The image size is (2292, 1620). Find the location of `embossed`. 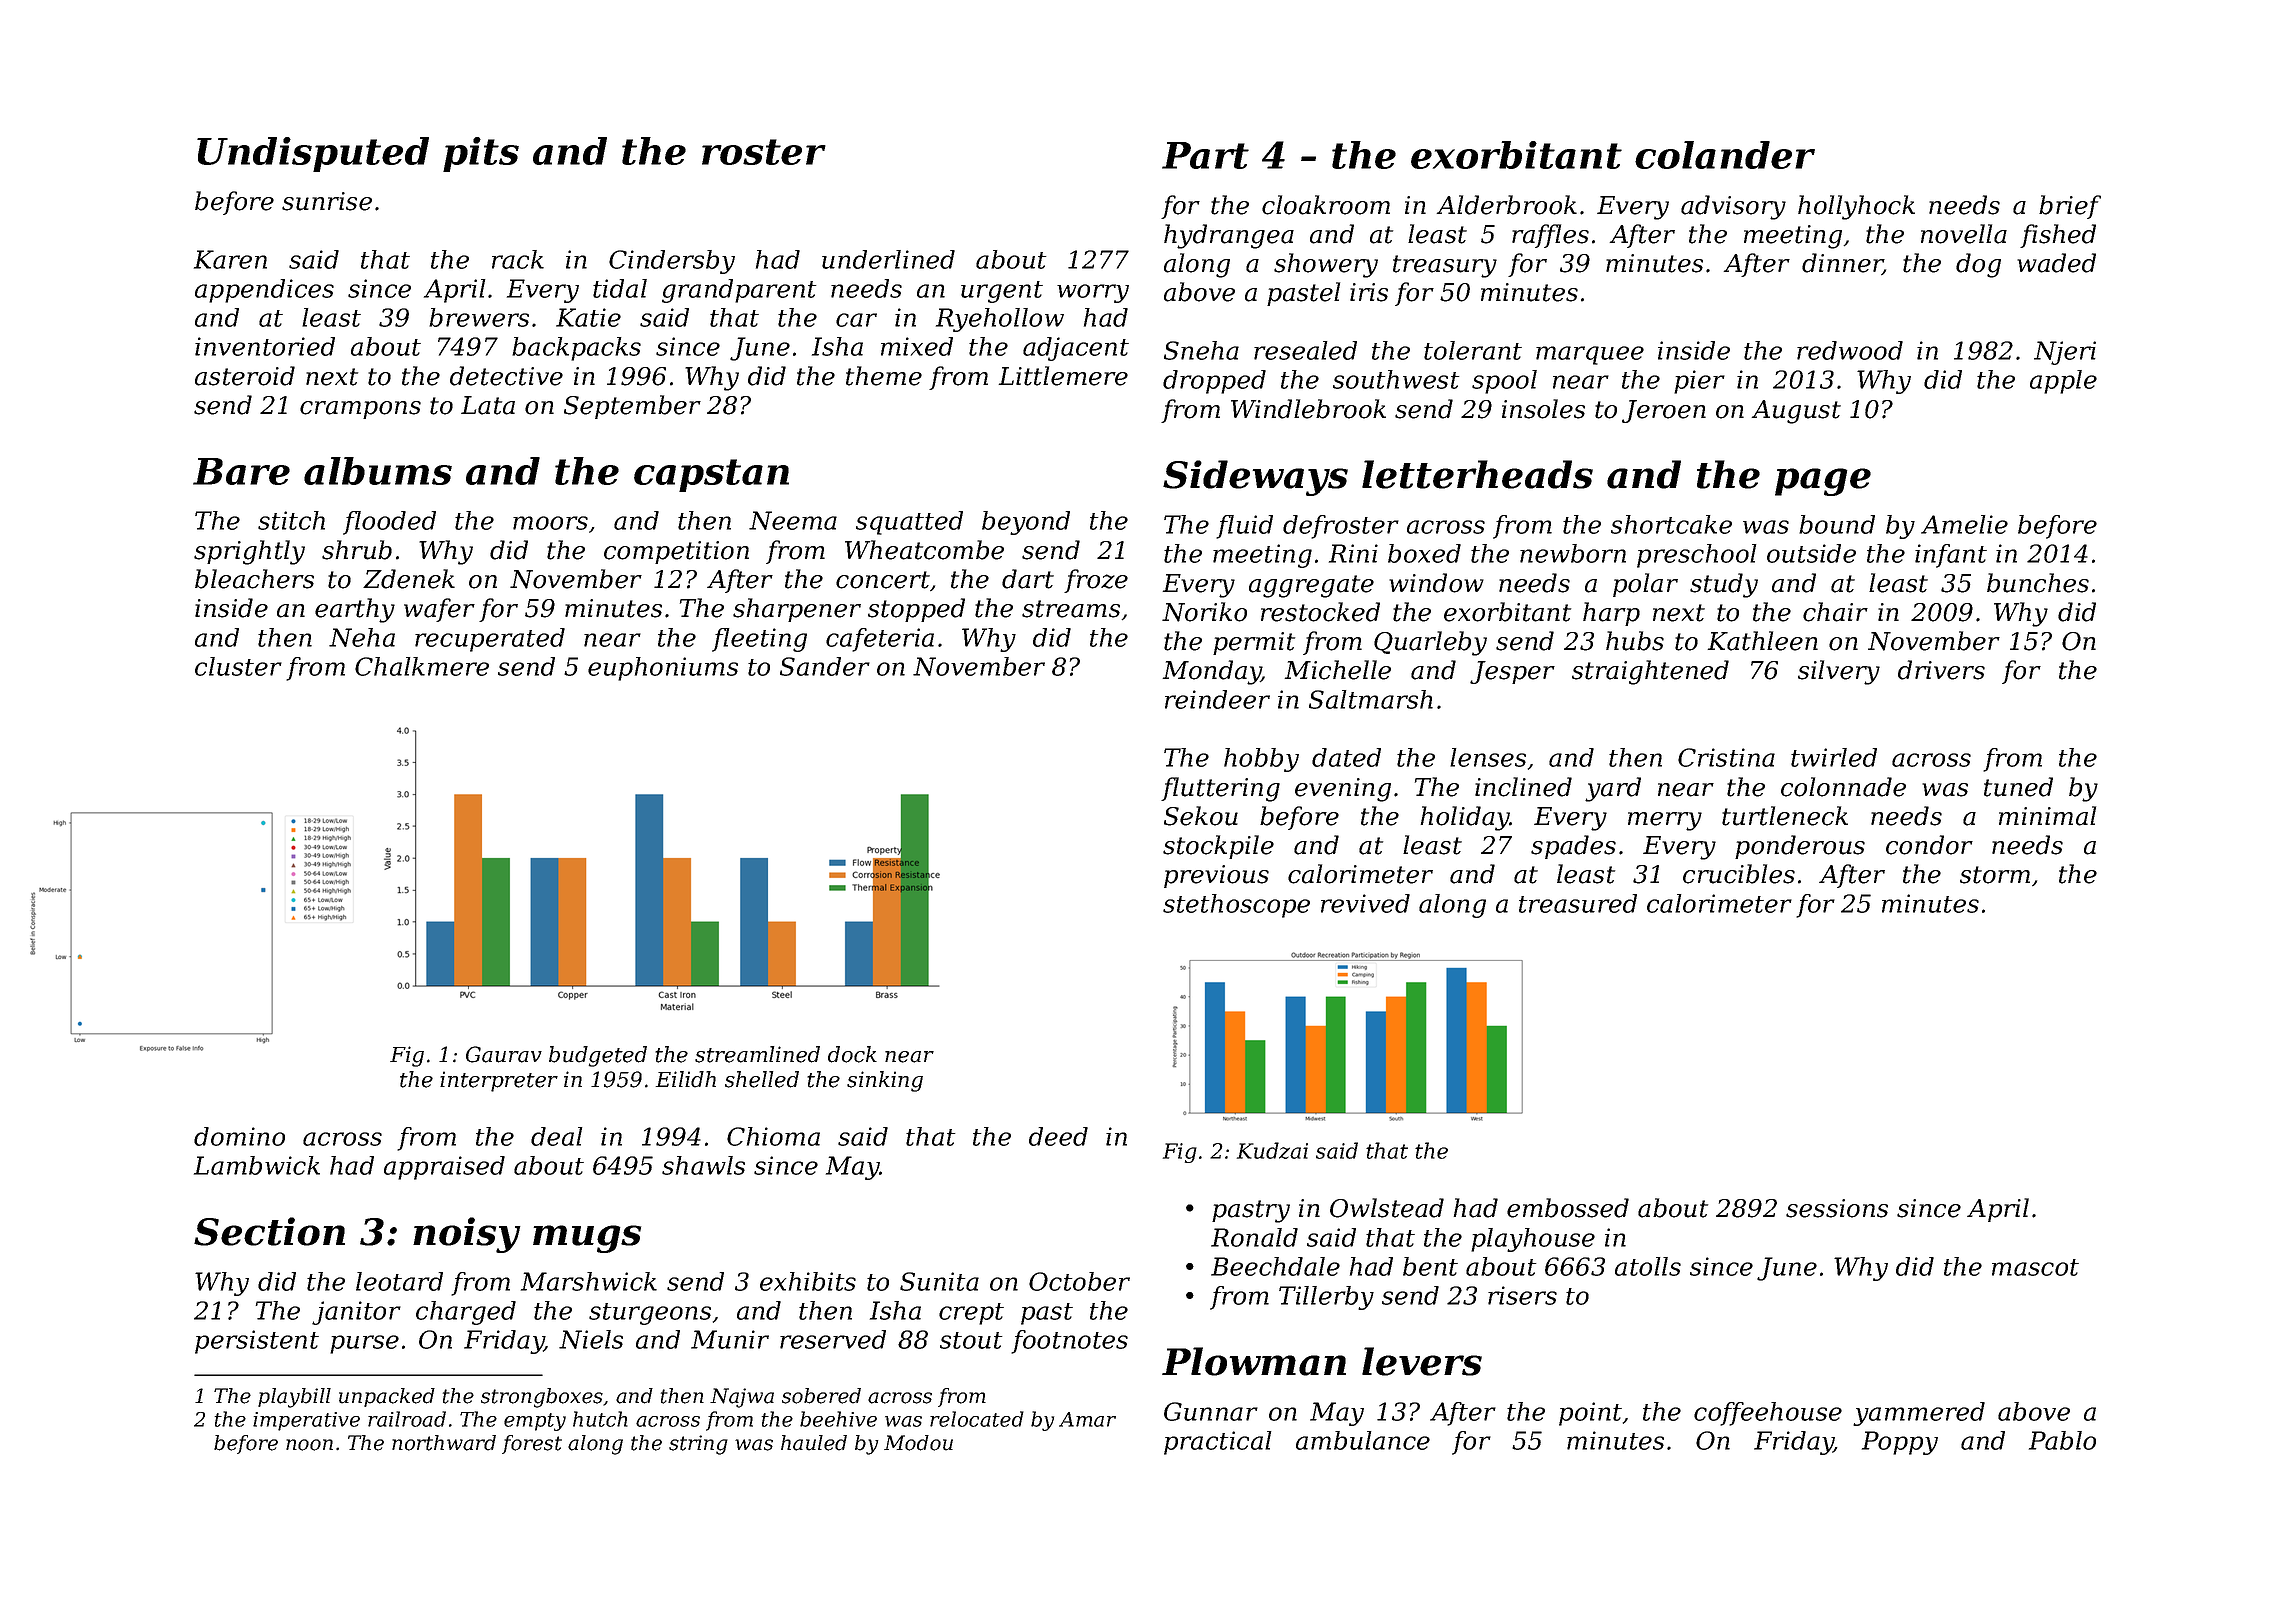

embossed is located at coordinates (1568, 1208).
